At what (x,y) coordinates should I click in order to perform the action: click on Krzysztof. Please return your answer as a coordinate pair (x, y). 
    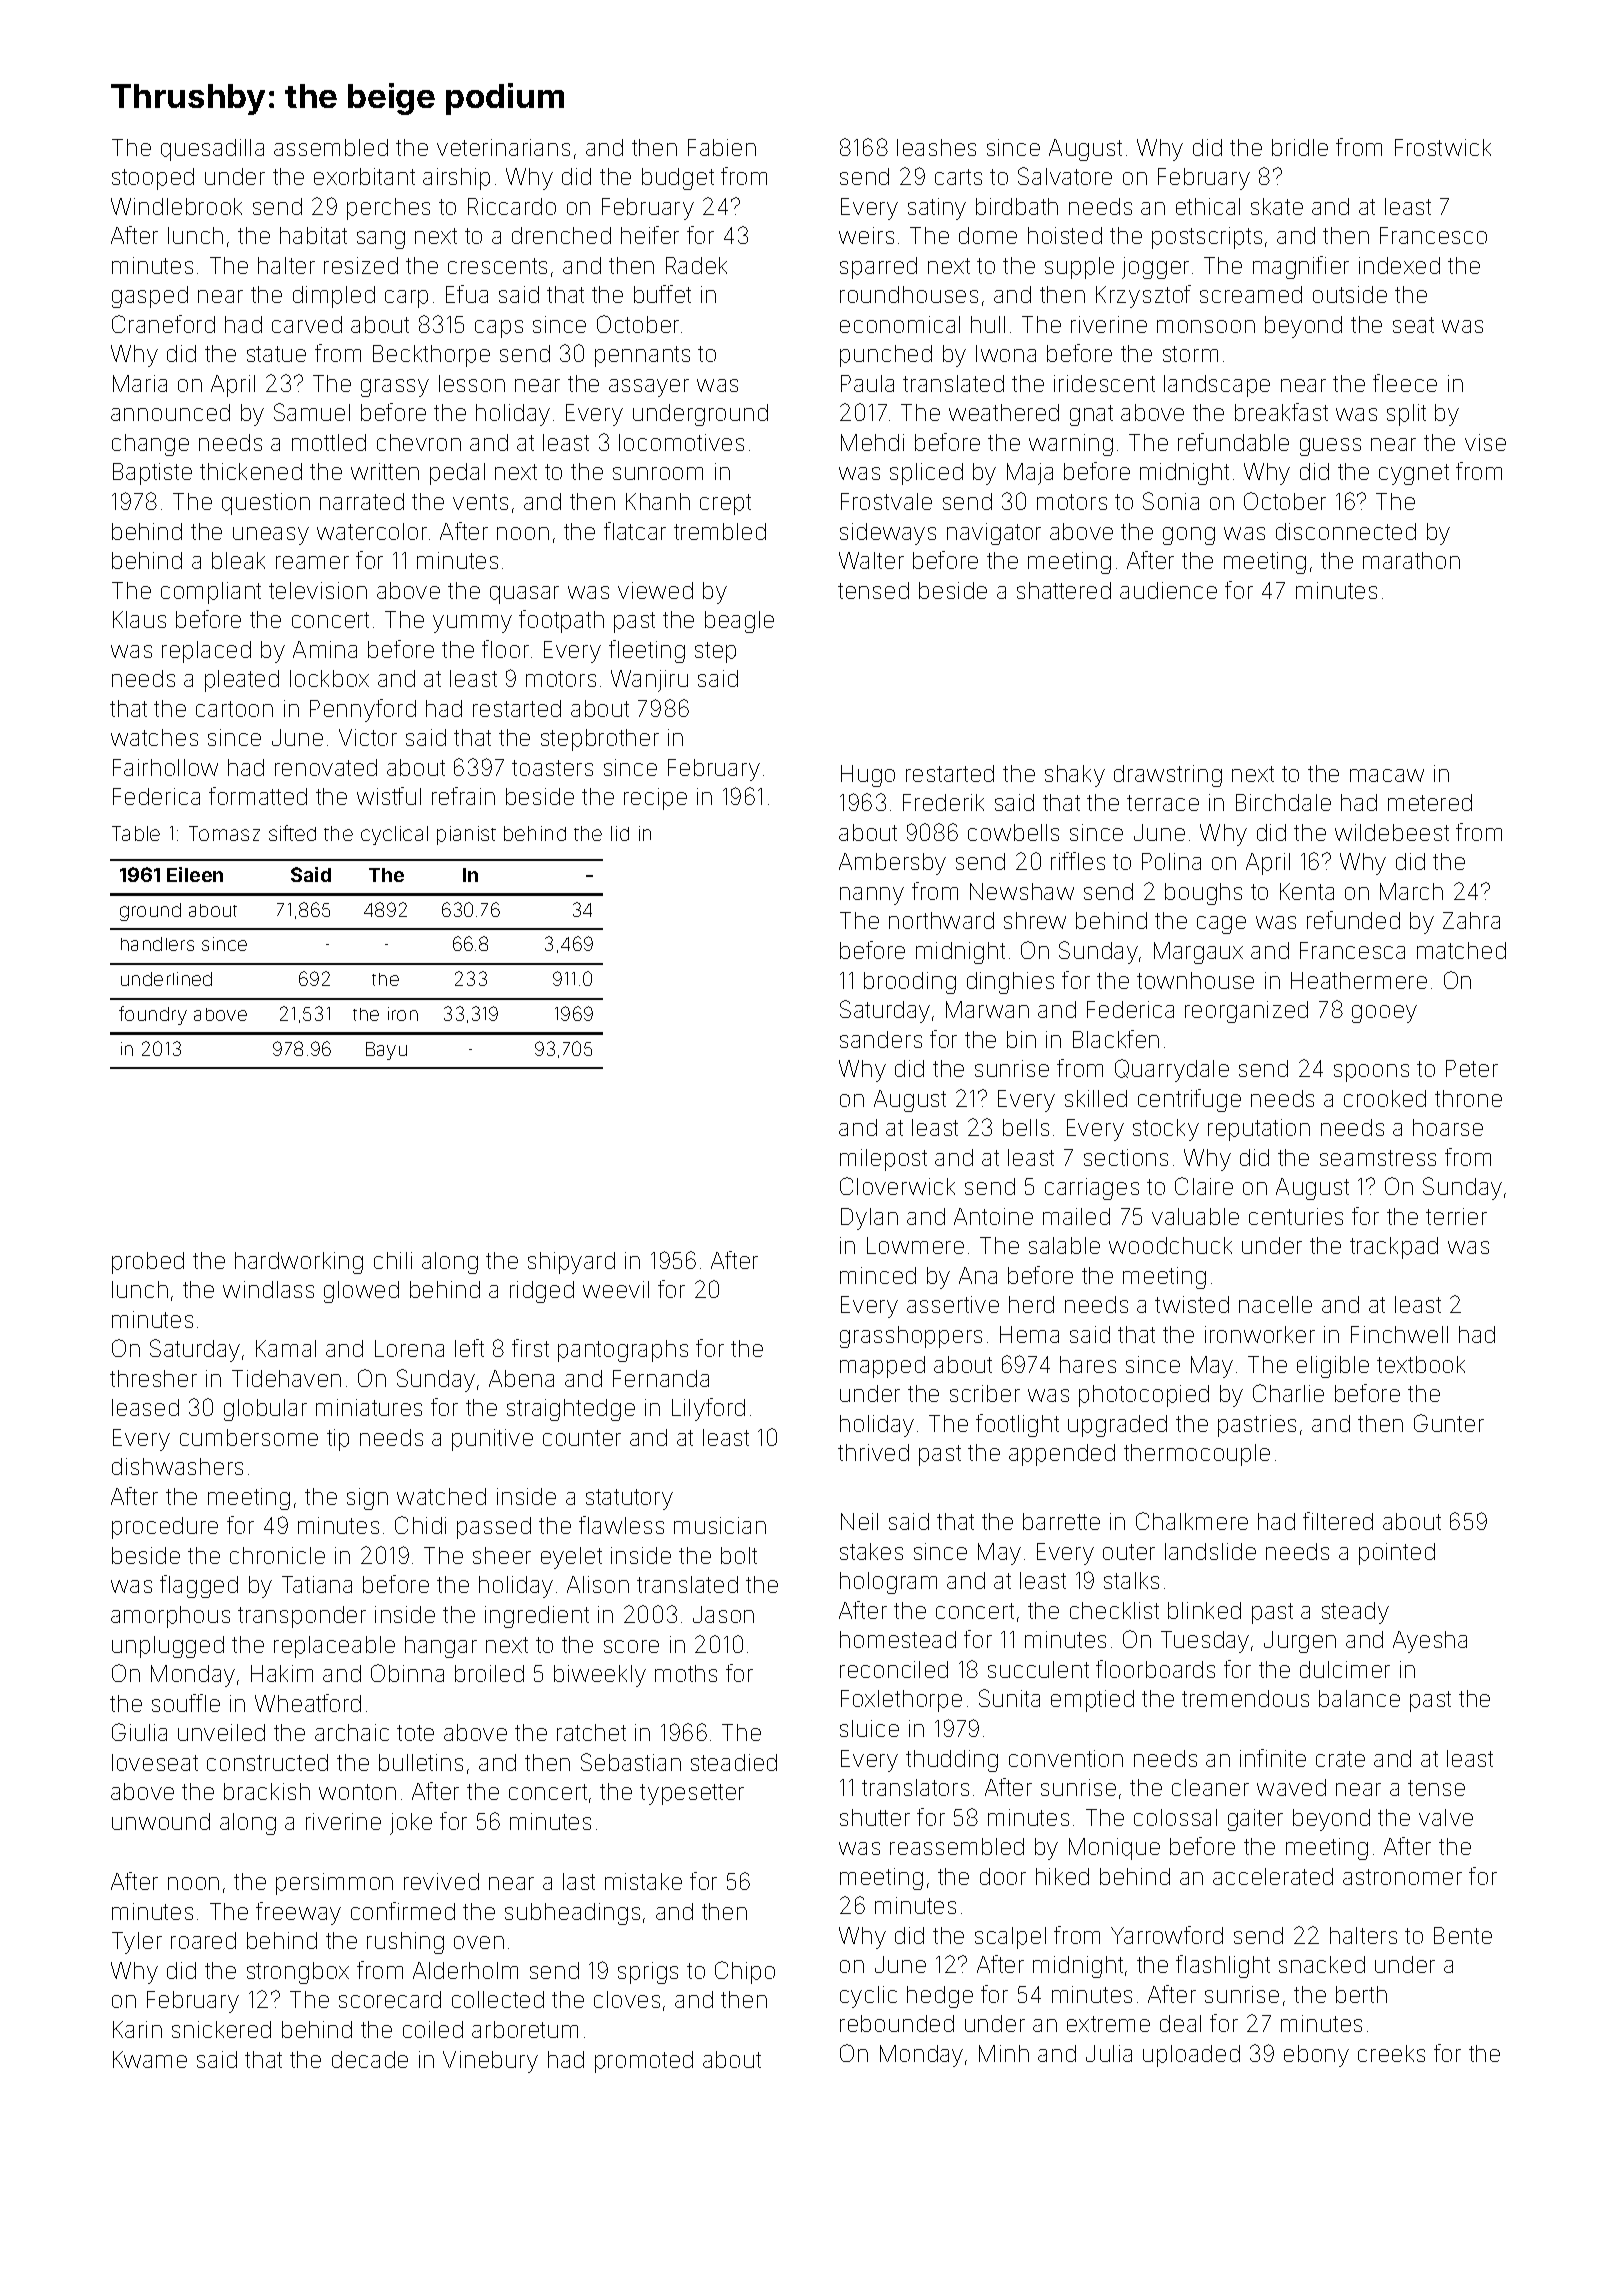
    Looking at the image, I should click on (1143, 296).
